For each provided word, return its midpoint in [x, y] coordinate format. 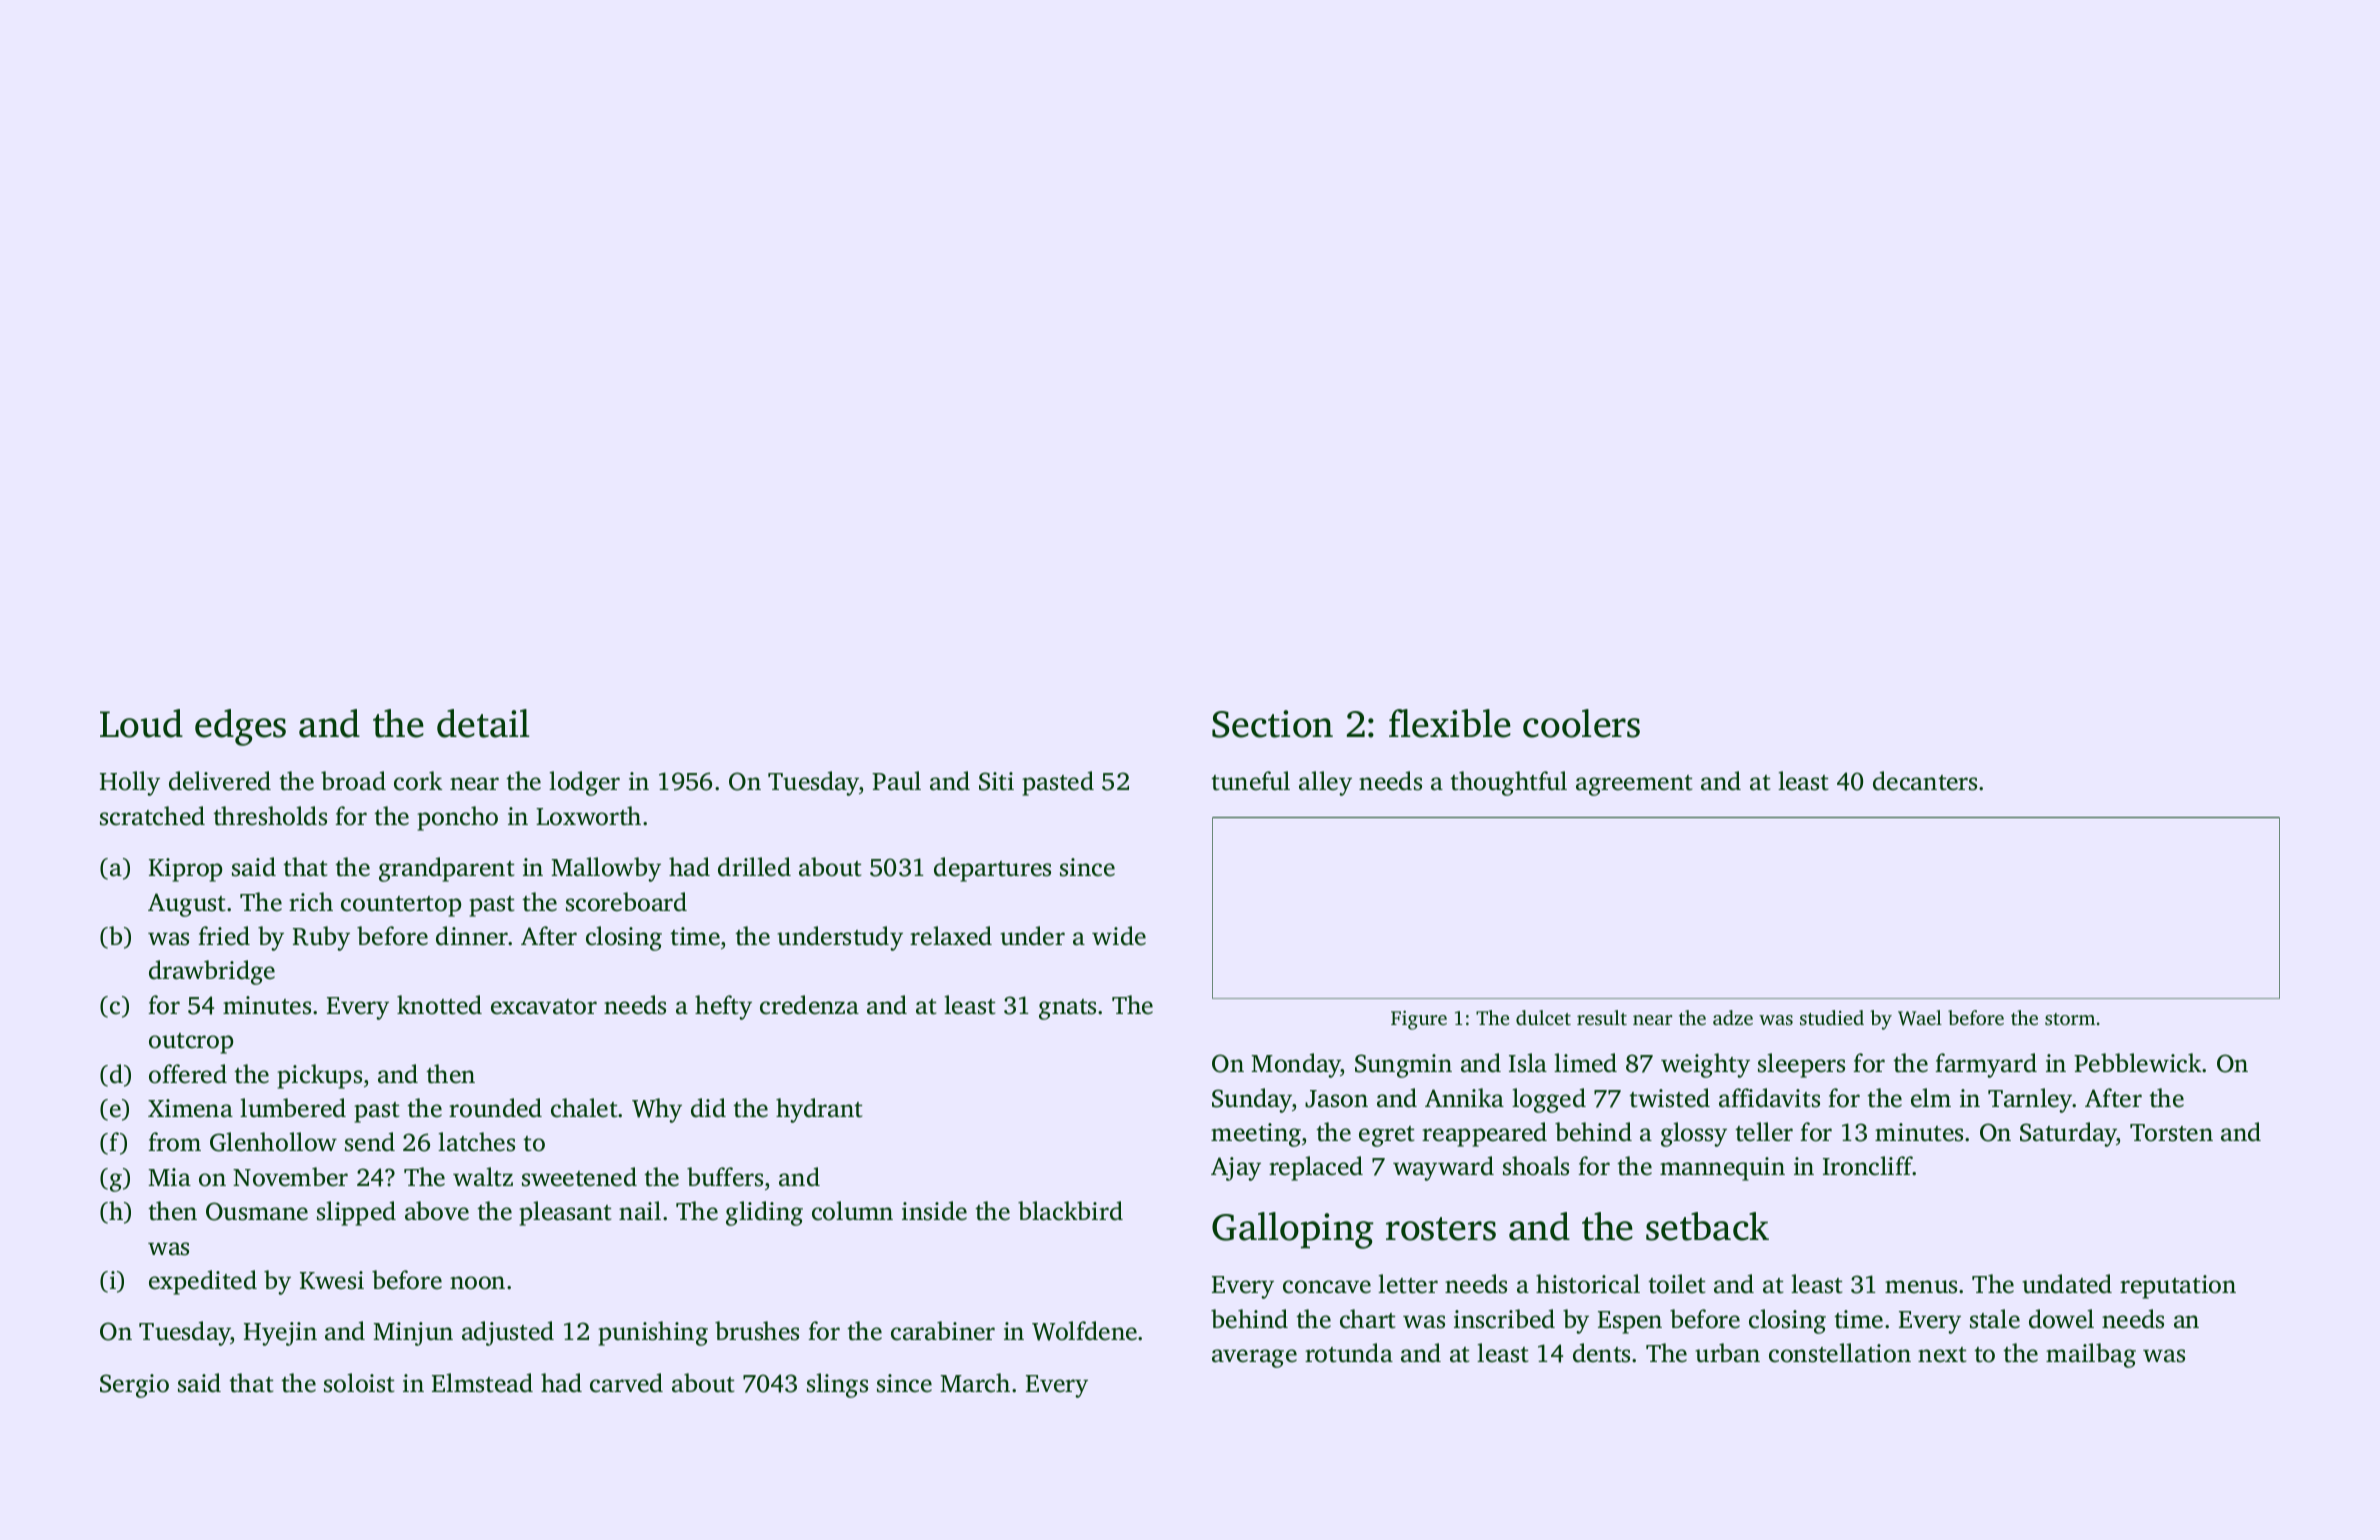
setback [1707, 1226]
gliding [764, 1213]
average [1254, 1358]
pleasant [565, 1213]
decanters [1925, 781]
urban [1727, 1353]
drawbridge [212, 972]
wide [1119, 936]
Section [1272, 724]
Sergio [134, 1386]
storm [2070, 1019]
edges [240, 727]
